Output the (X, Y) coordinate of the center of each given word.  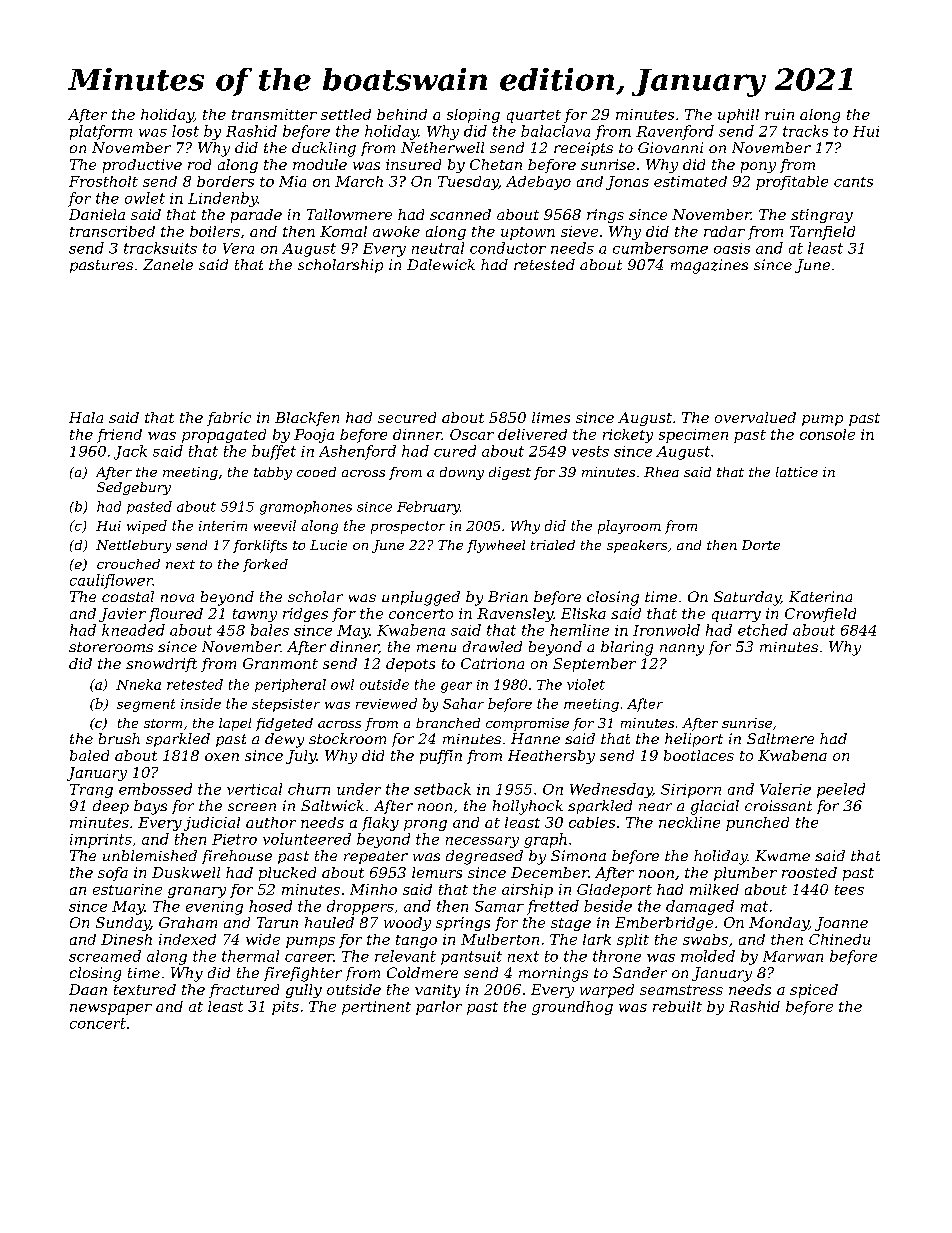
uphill (738, 116)
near (655, 807)
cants (853, 182)
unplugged (421, 598)
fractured (244, 991)
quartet (534, 116)
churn (309, 789)
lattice (797, 472)
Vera (238, 248)
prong (425, 825)
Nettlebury (133, 546)
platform (101, 132)
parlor (439, 1008)
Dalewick (441, 264)
